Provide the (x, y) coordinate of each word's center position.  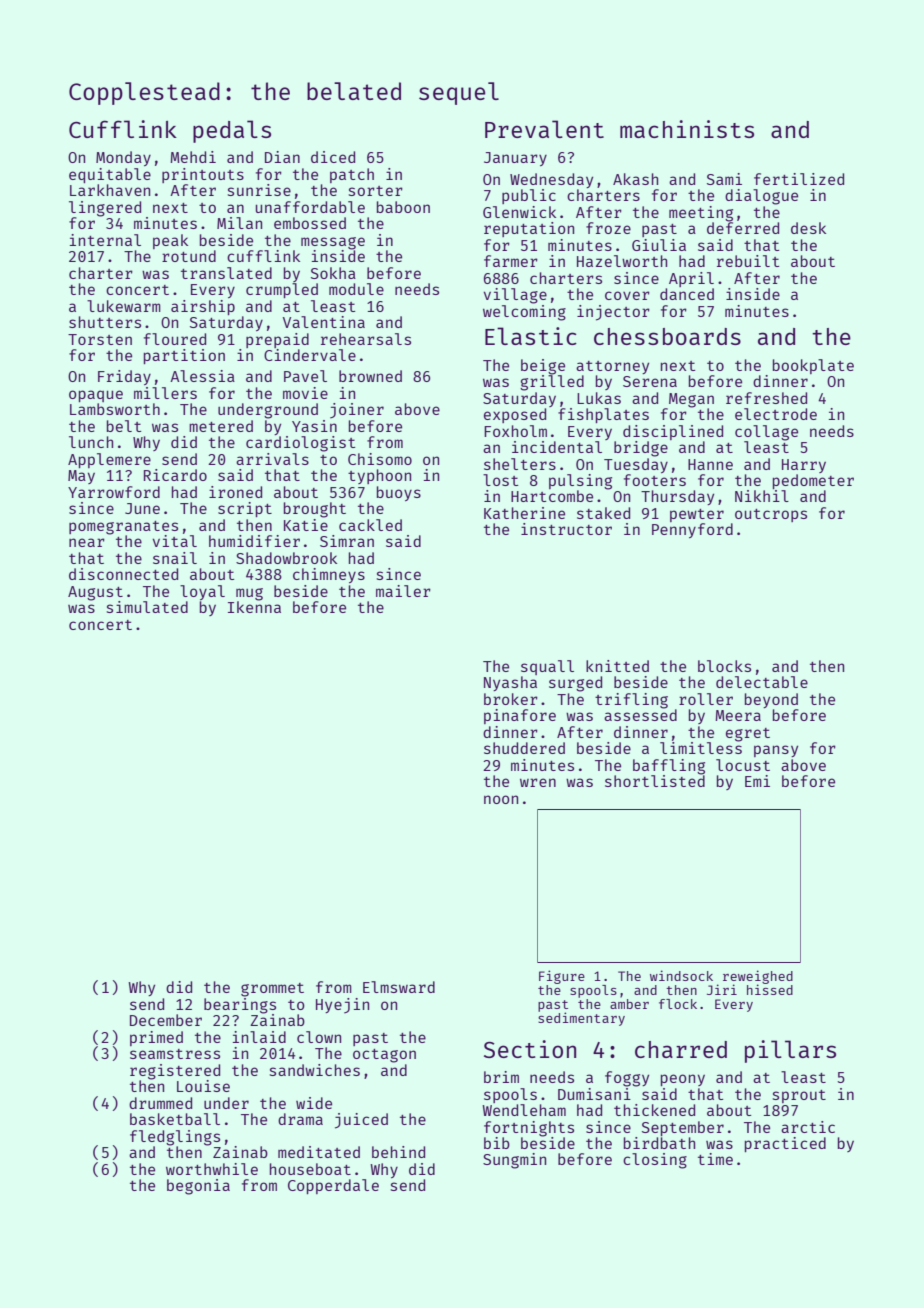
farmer (511, 261)
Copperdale (333, 1186)
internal (105, 240)
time (715, 1159)
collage (766, 433)
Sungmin (514, 1161)
